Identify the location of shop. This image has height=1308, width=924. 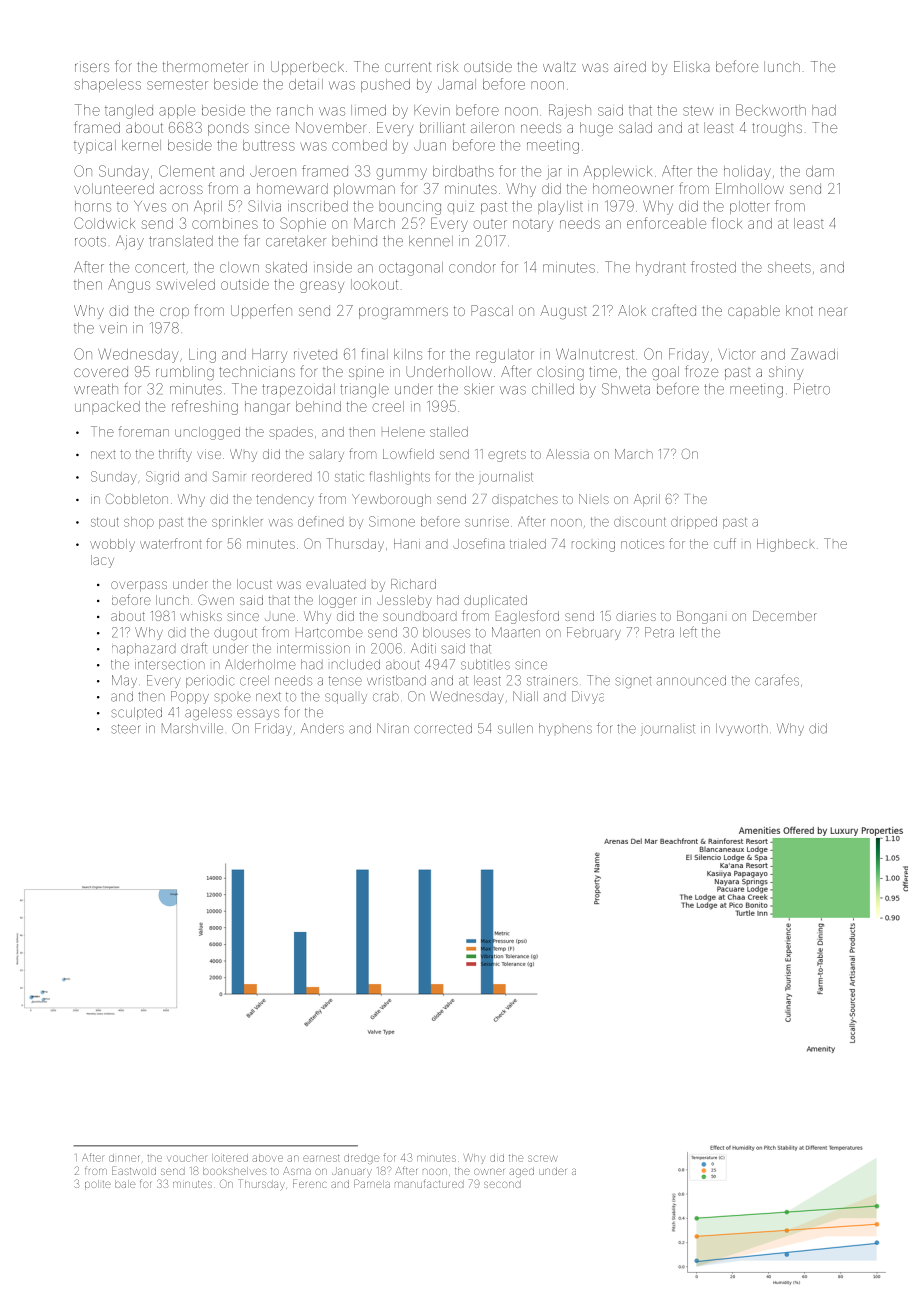
(139, 523).
